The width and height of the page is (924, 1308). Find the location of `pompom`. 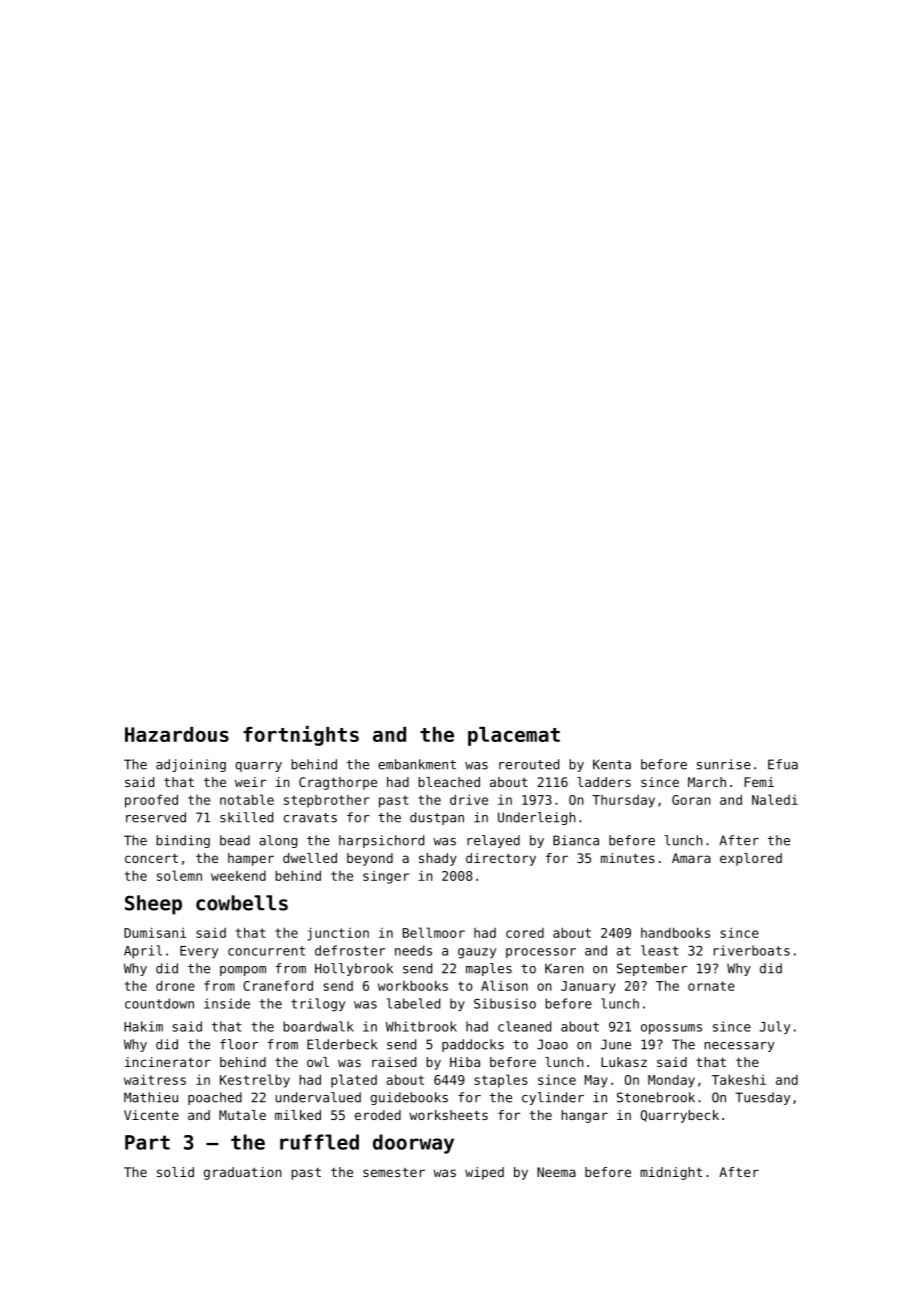

pompom is located at coordinates (243, 971).
